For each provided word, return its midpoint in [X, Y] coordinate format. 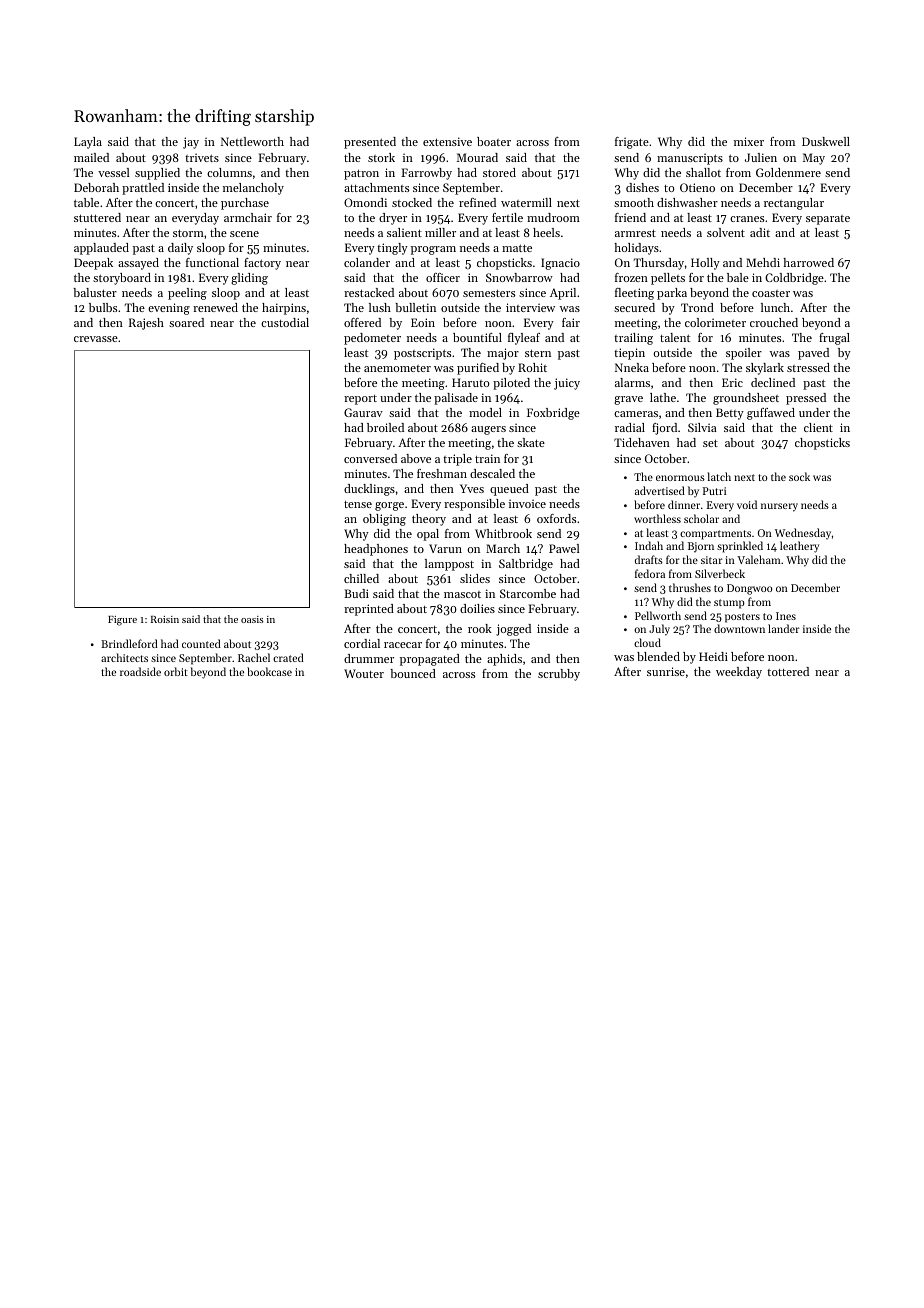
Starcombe [528, 593]
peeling [187, 294]
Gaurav [363, 412]
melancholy [253, 189]
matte [517, 248]
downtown [739, 628]
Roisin [165, 619]
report [360, 400]
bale [738, 277]
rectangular [794, 204]
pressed [806, 399]
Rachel [254, 657]
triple [457, 460]
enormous [680, 478]
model [485, 412]
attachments [376, 187]
